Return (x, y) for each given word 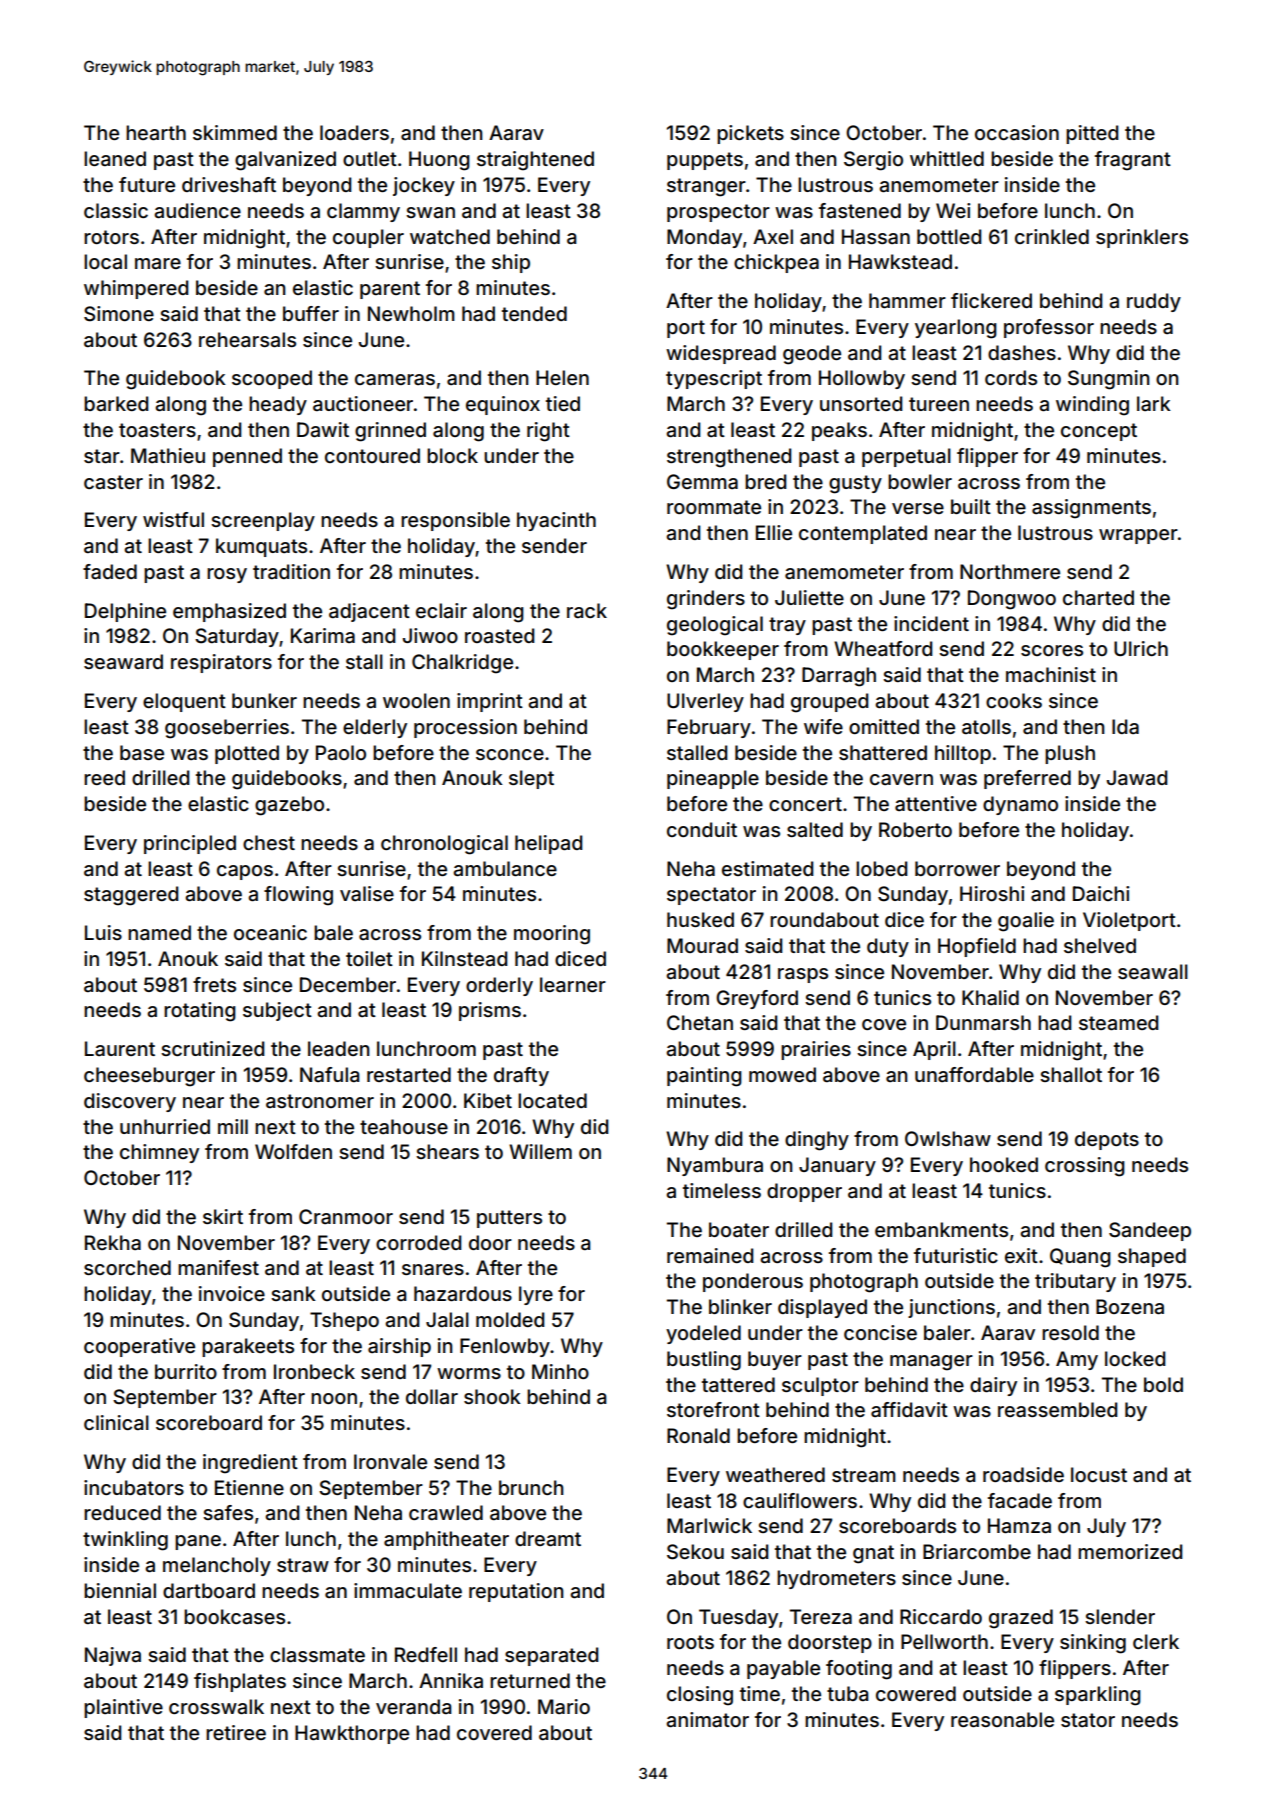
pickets (750, 134)
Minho (560, 1371)
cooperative (139, 1347)
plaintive (123, 1708)
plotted (247, 754)
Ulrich (1141, 648)
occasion (1017, 132)
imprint (490, 702)
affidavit (909, 1409)
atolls (986, 726)
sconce (510, 754)
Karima (323, 636)
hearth (156, 133)
